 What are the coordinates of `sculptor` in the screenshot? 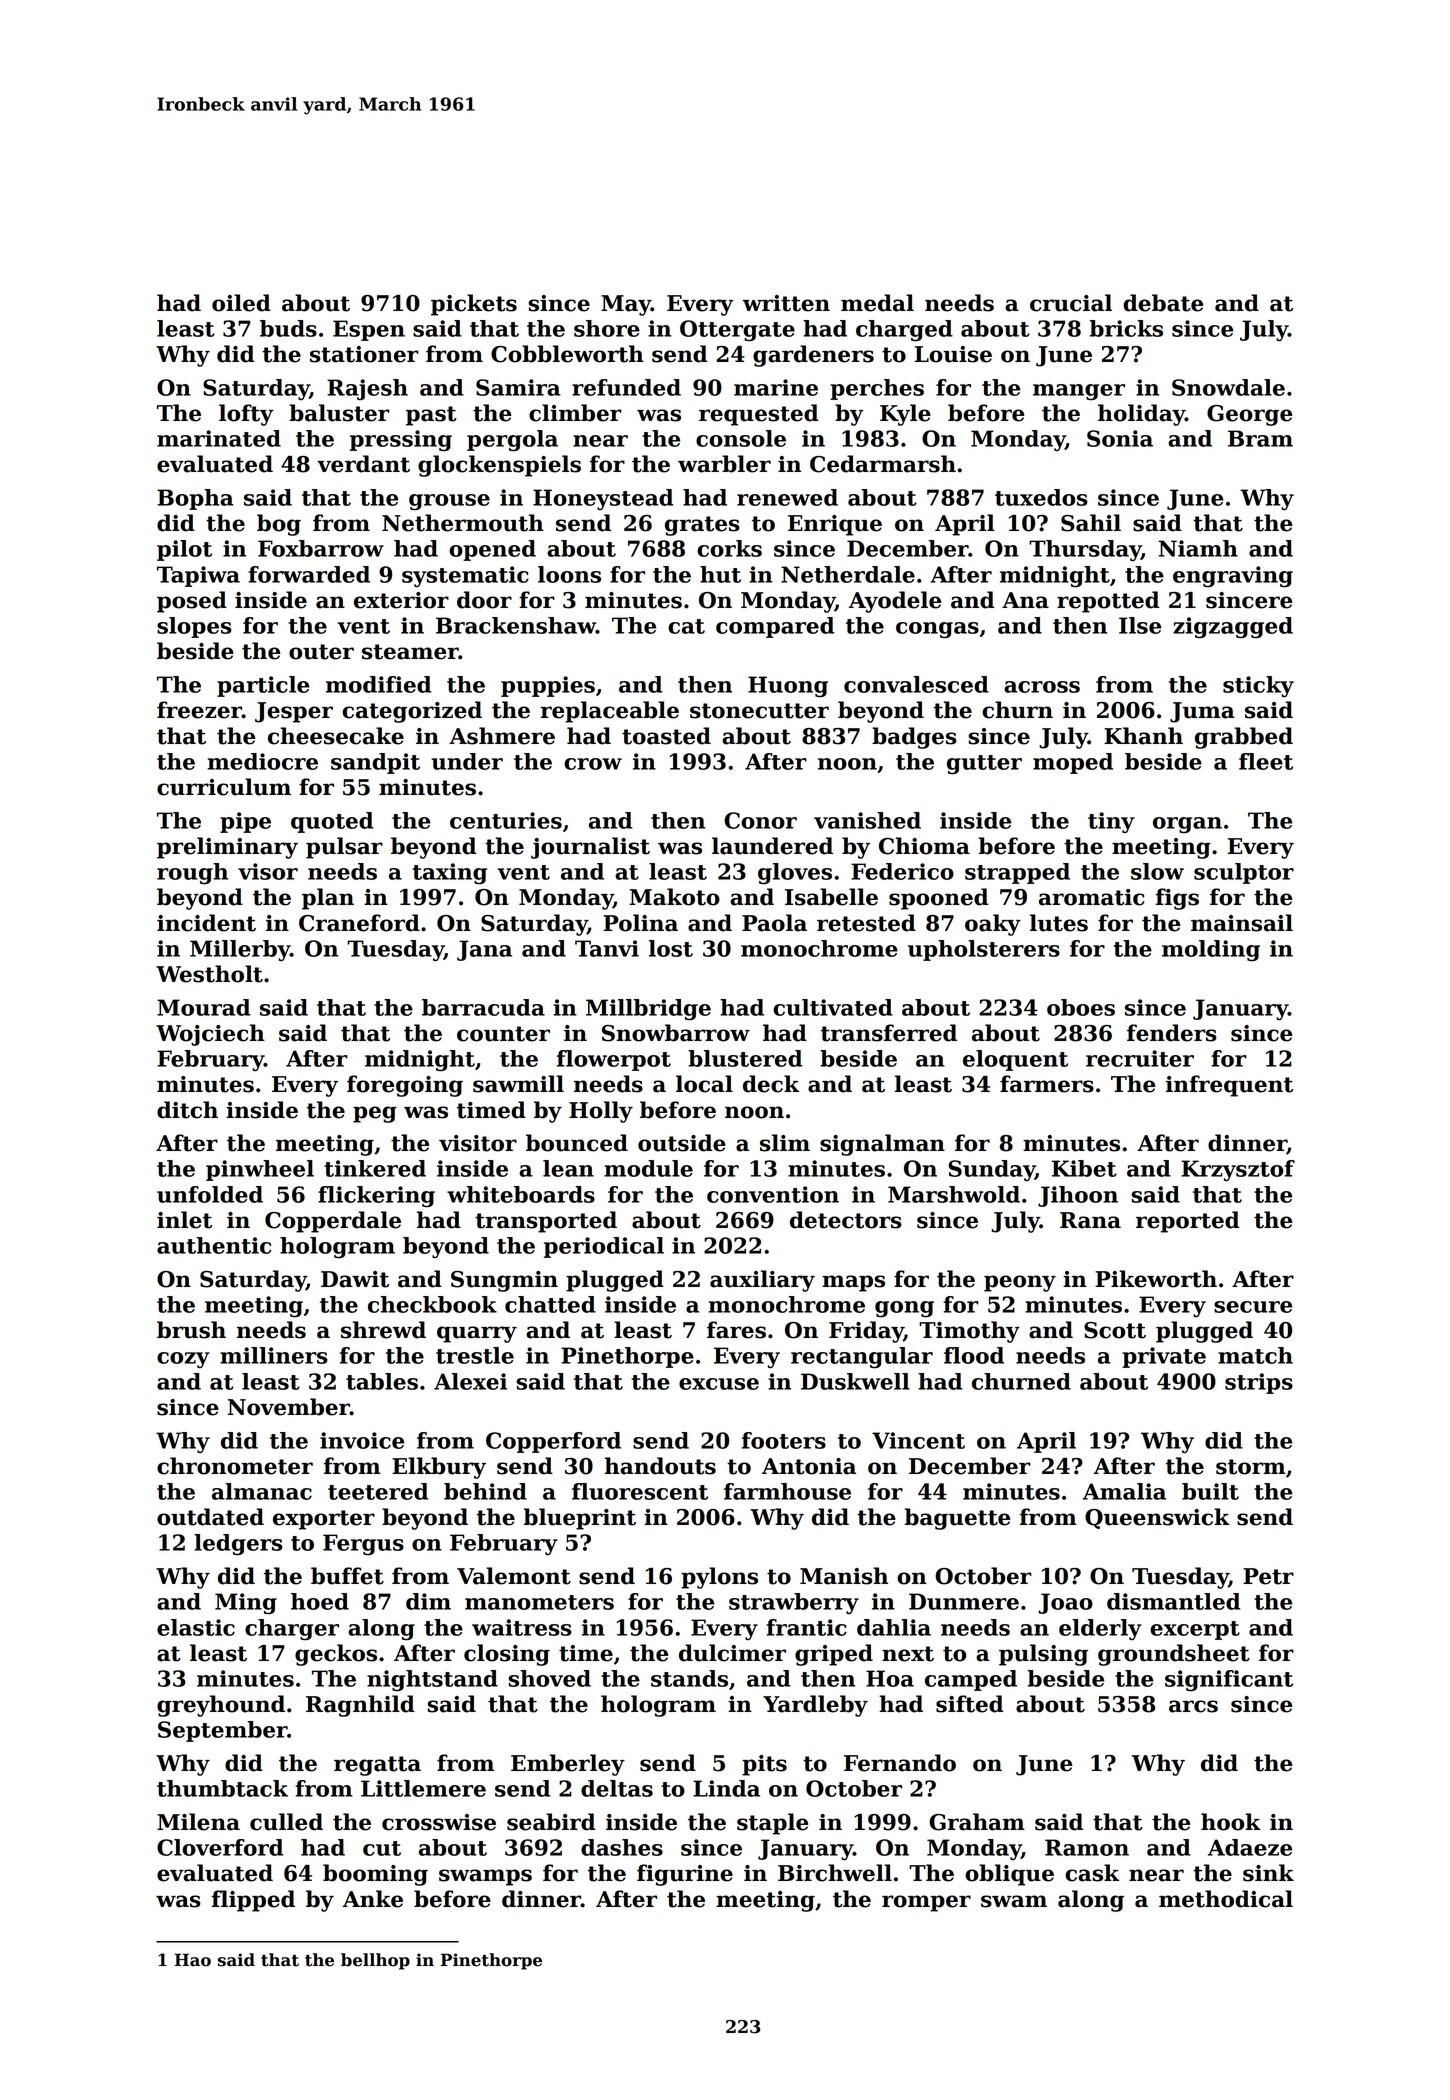 It's located at (1244, 873).
